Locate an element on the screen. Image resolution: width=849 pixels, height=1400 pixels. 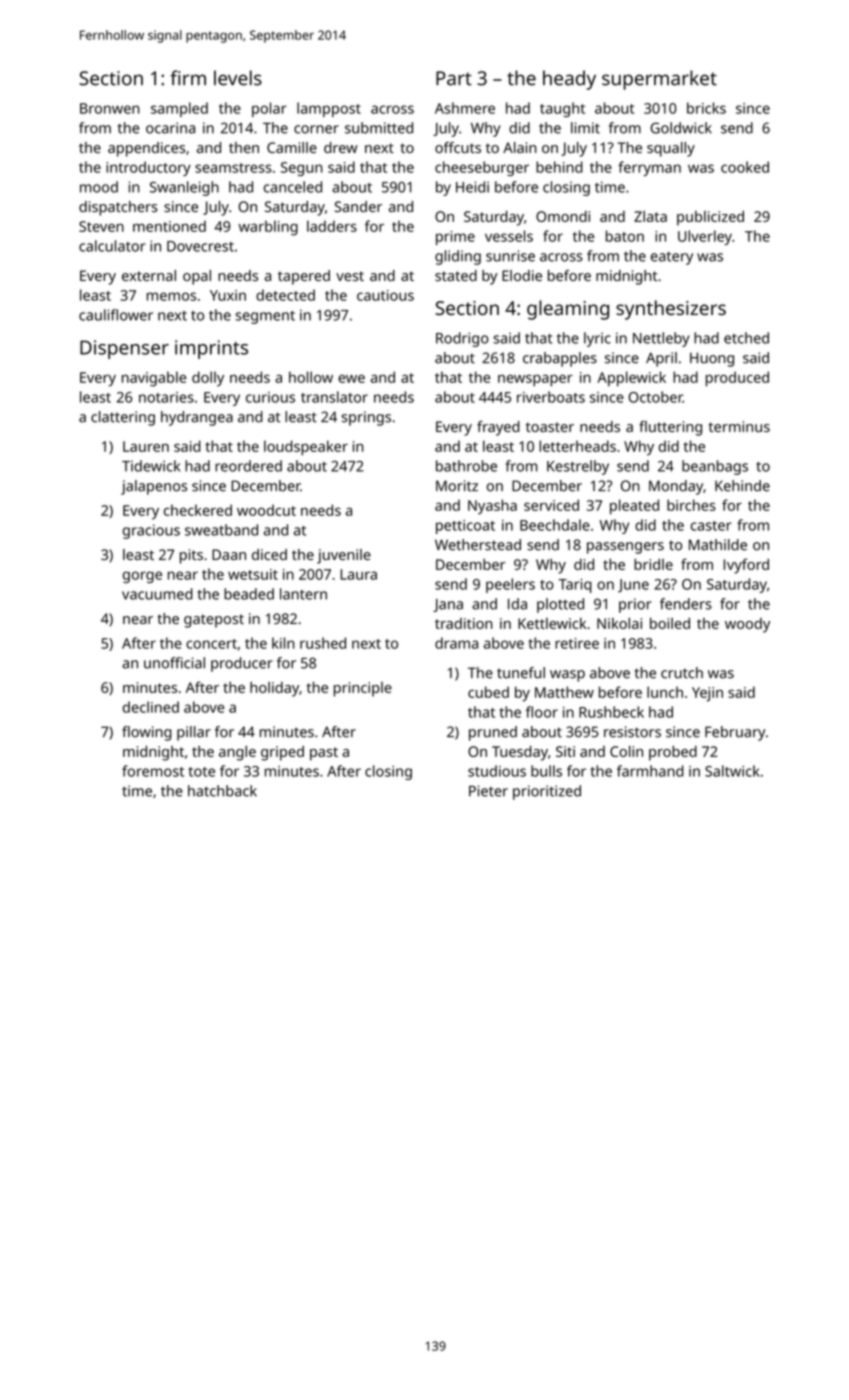
gorge is located at coordinates (142, 577).
